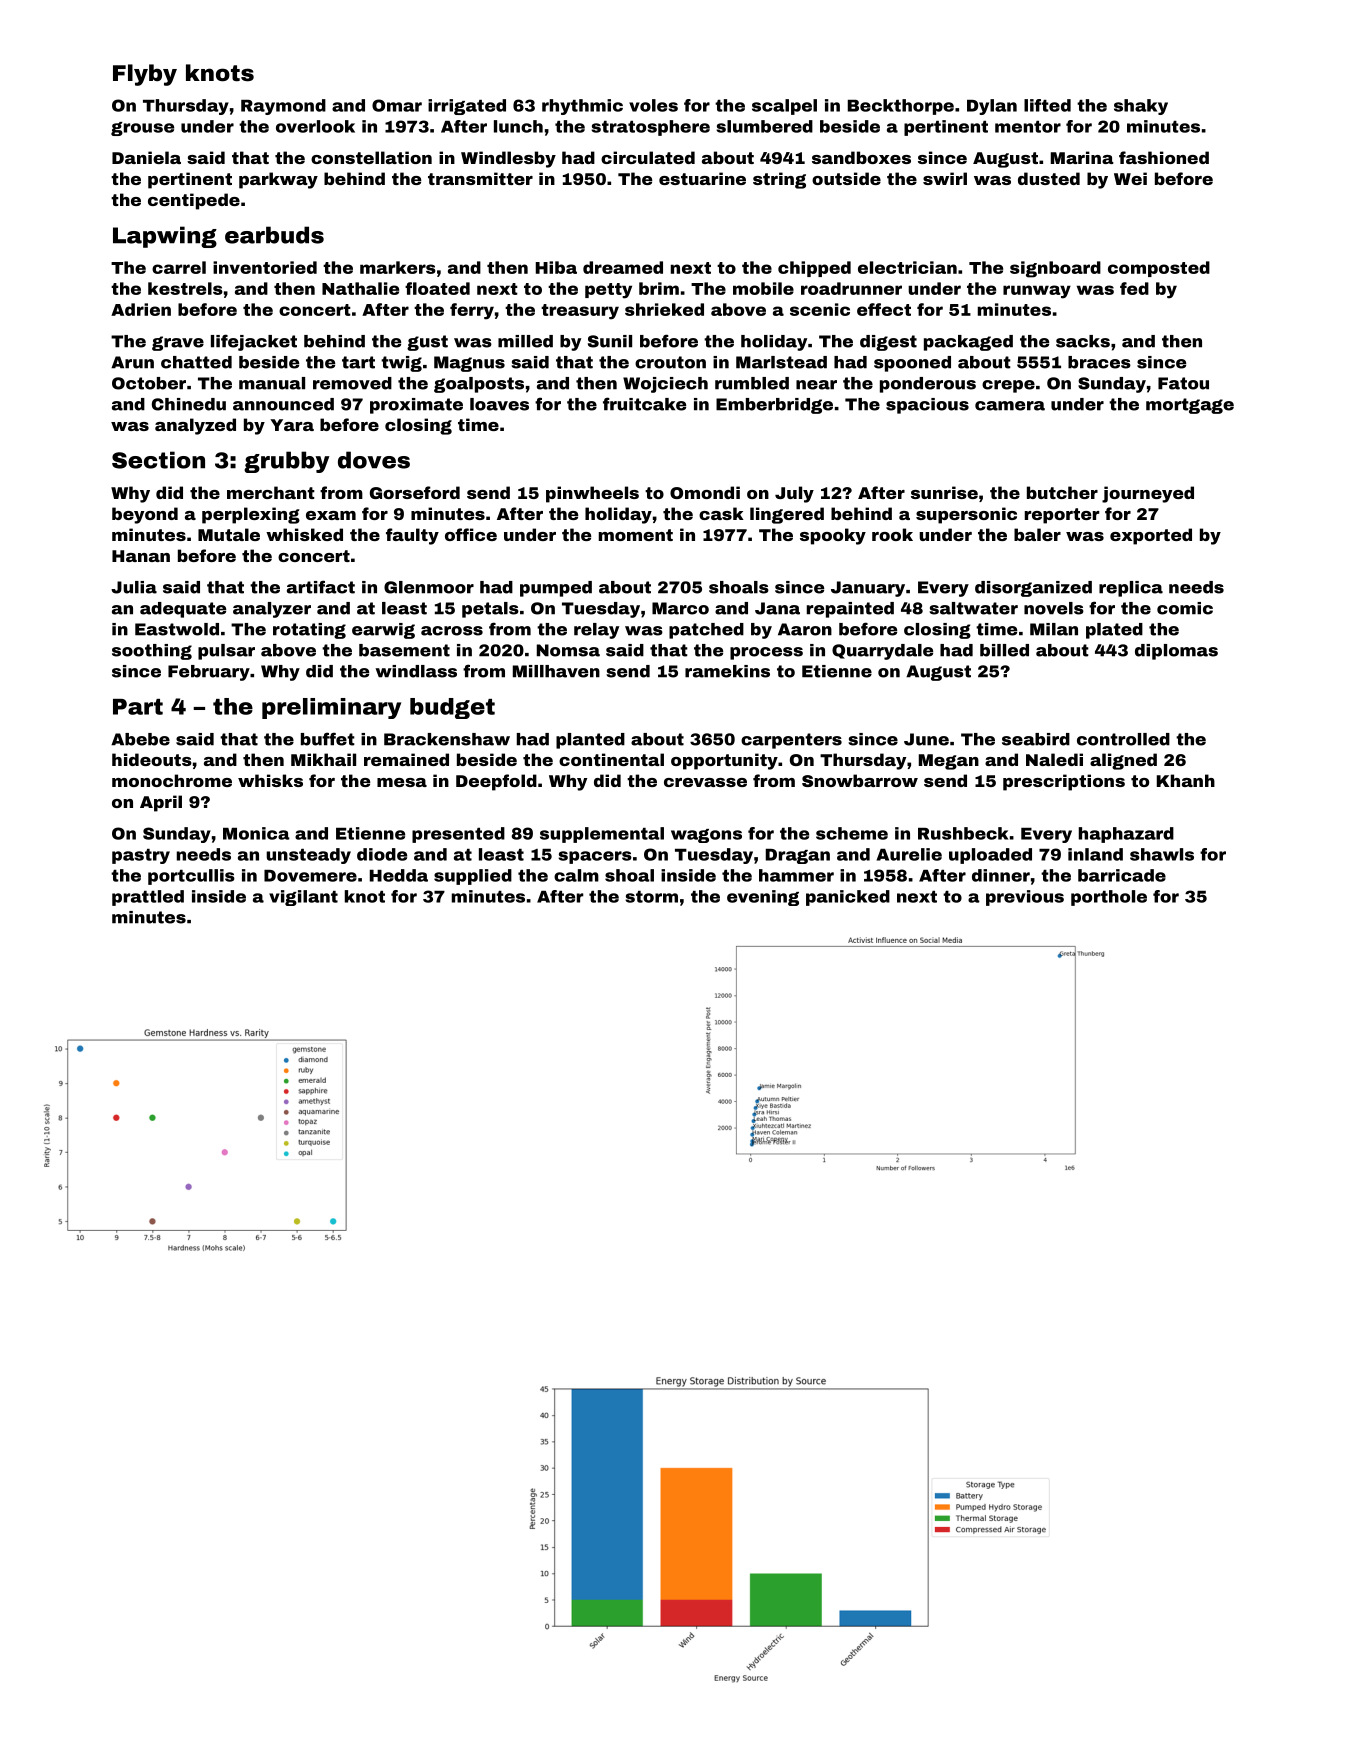  Describe the element at coordinates (265, 267) in the screenshot. I see `inventoried` at that location.
